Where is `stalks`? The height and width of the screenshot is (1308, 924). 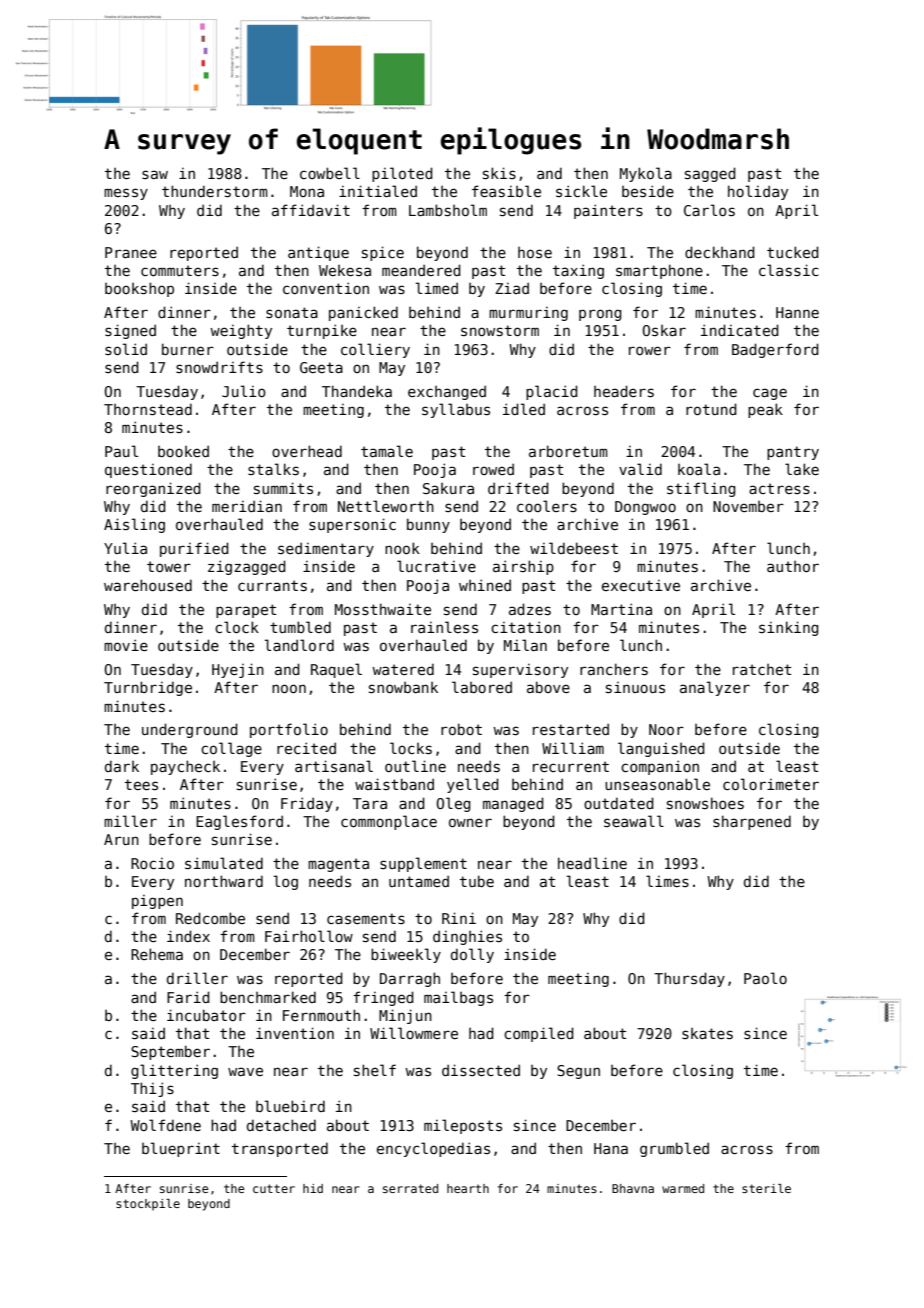
stalks is located at coordinates (273, 469).
